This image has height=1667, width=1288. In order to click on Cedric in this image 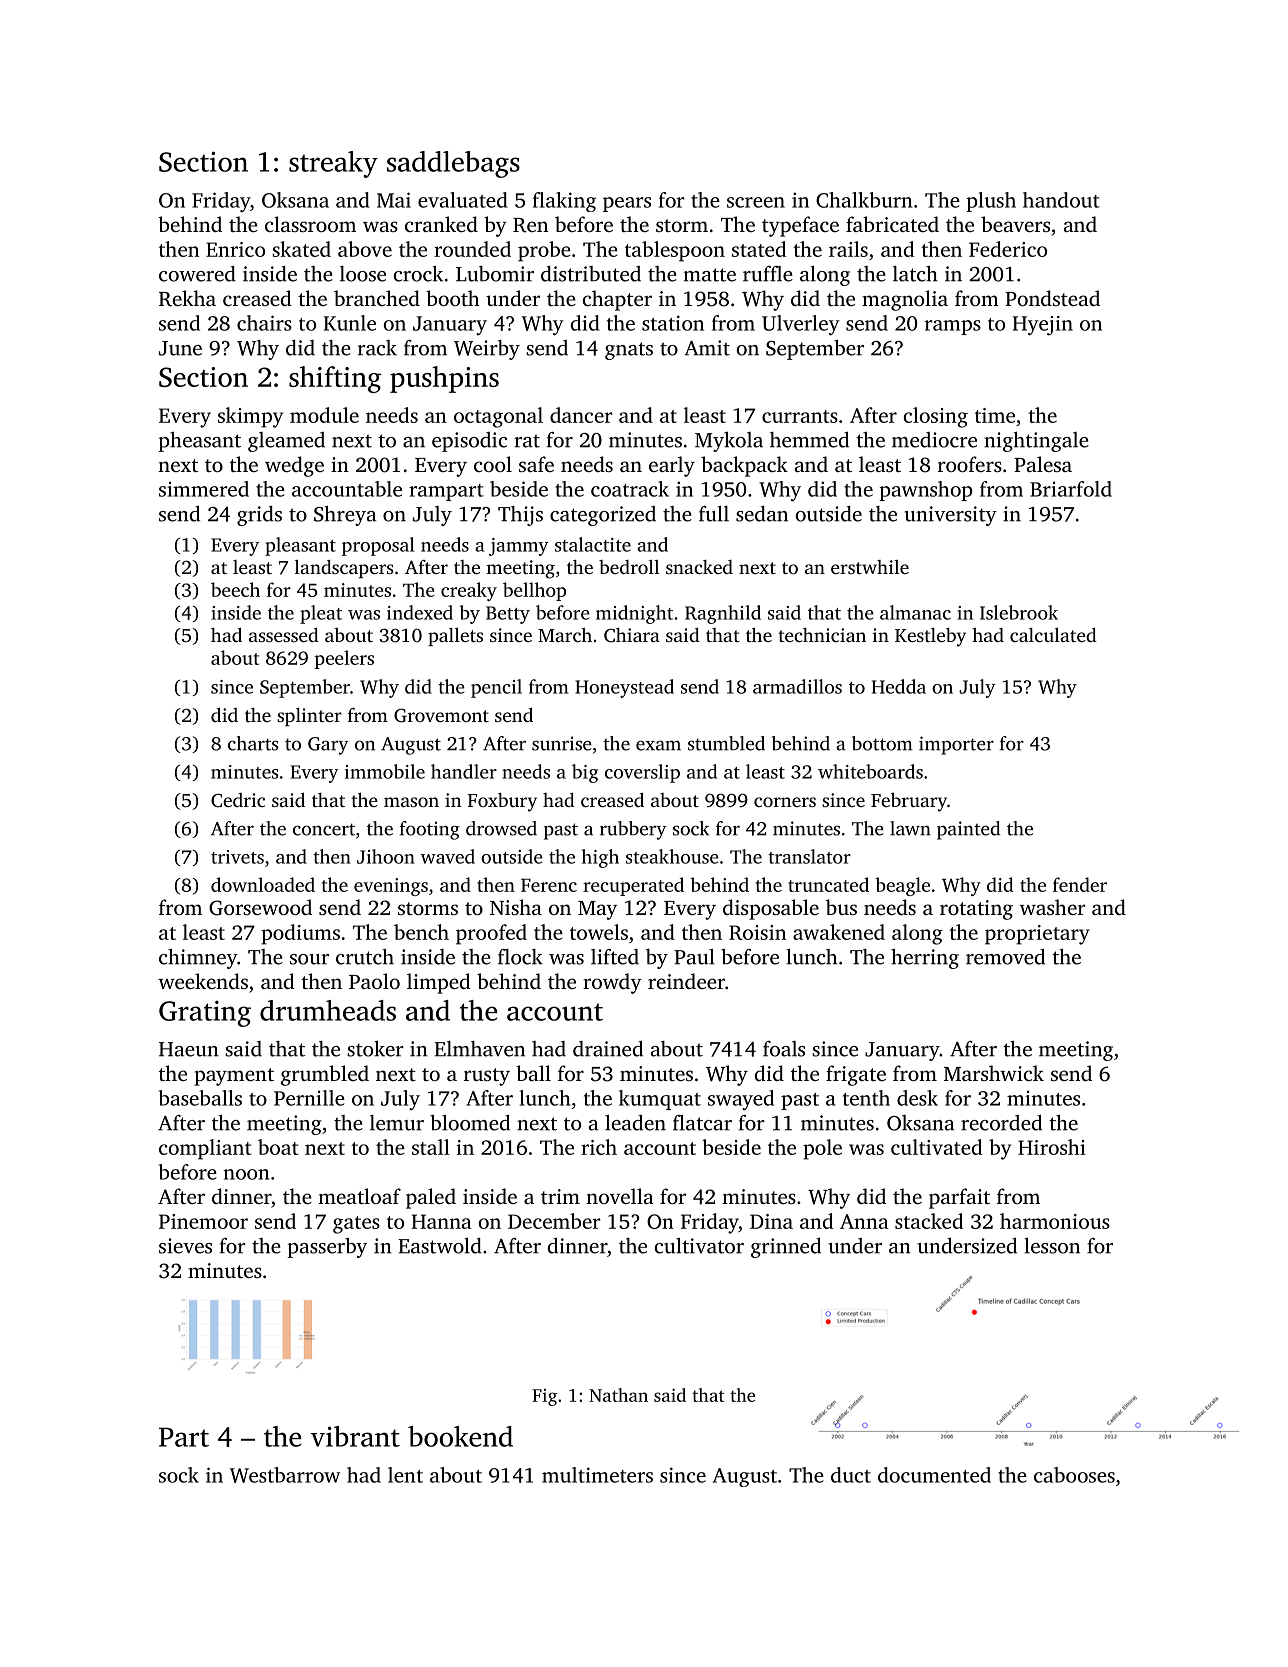, I will do `click(238, 800)`.
